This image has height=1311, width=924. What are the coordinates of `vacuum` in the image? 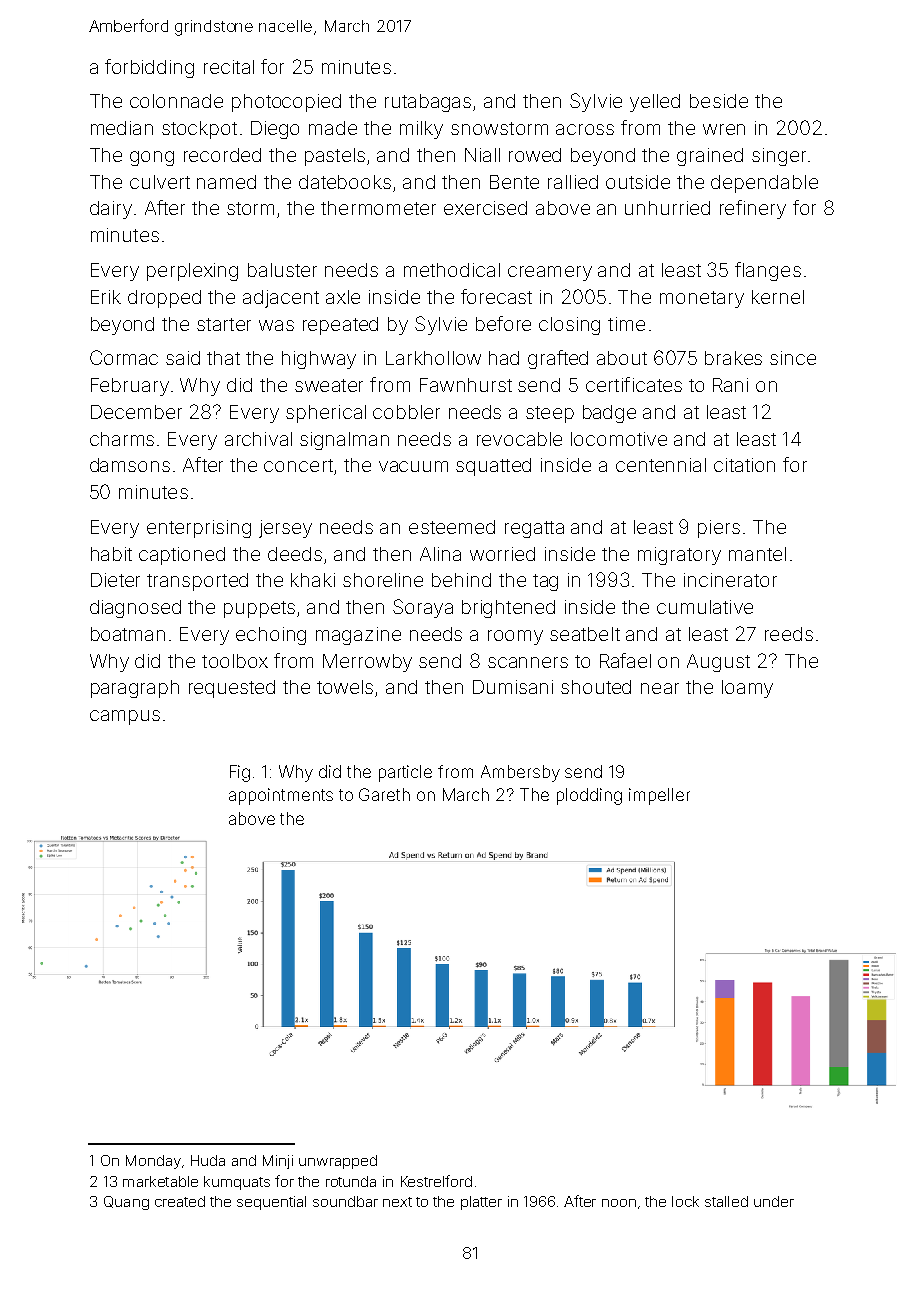 It's located at (413, 466).
